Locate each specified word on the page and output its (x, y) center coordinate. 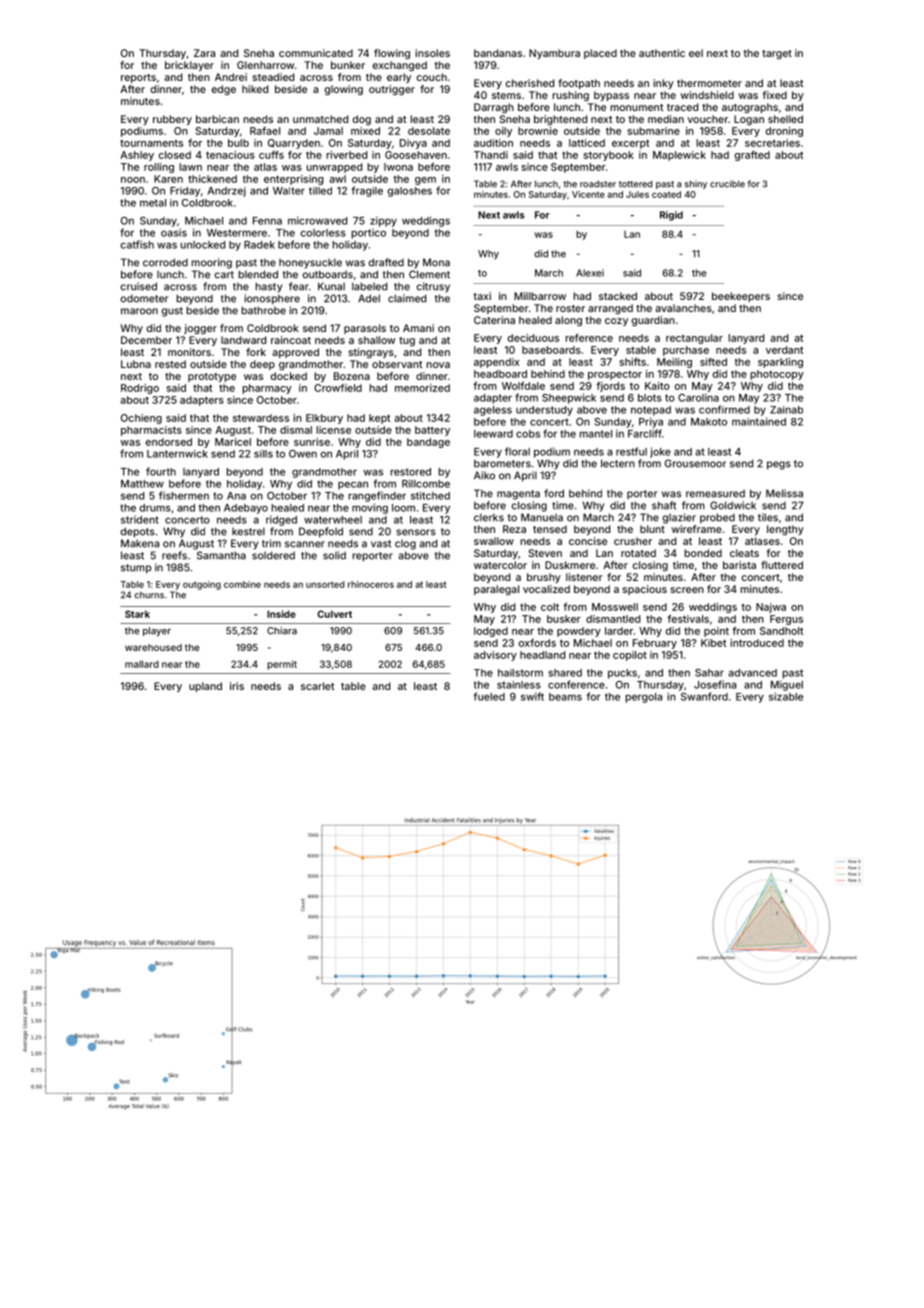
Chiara (282, 631)
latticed (587, 143)
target (777, 54)
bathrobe (263, 310)
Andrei (231, 77)
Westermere (237, 233)
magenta (518, 495)
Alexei (590, 273)
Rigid (671, 216)
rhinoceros (371, 584)
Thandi (491, 155)
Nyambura (554, 54)
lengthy (785, 530)
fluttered (782, 565)
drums (155, 508)
